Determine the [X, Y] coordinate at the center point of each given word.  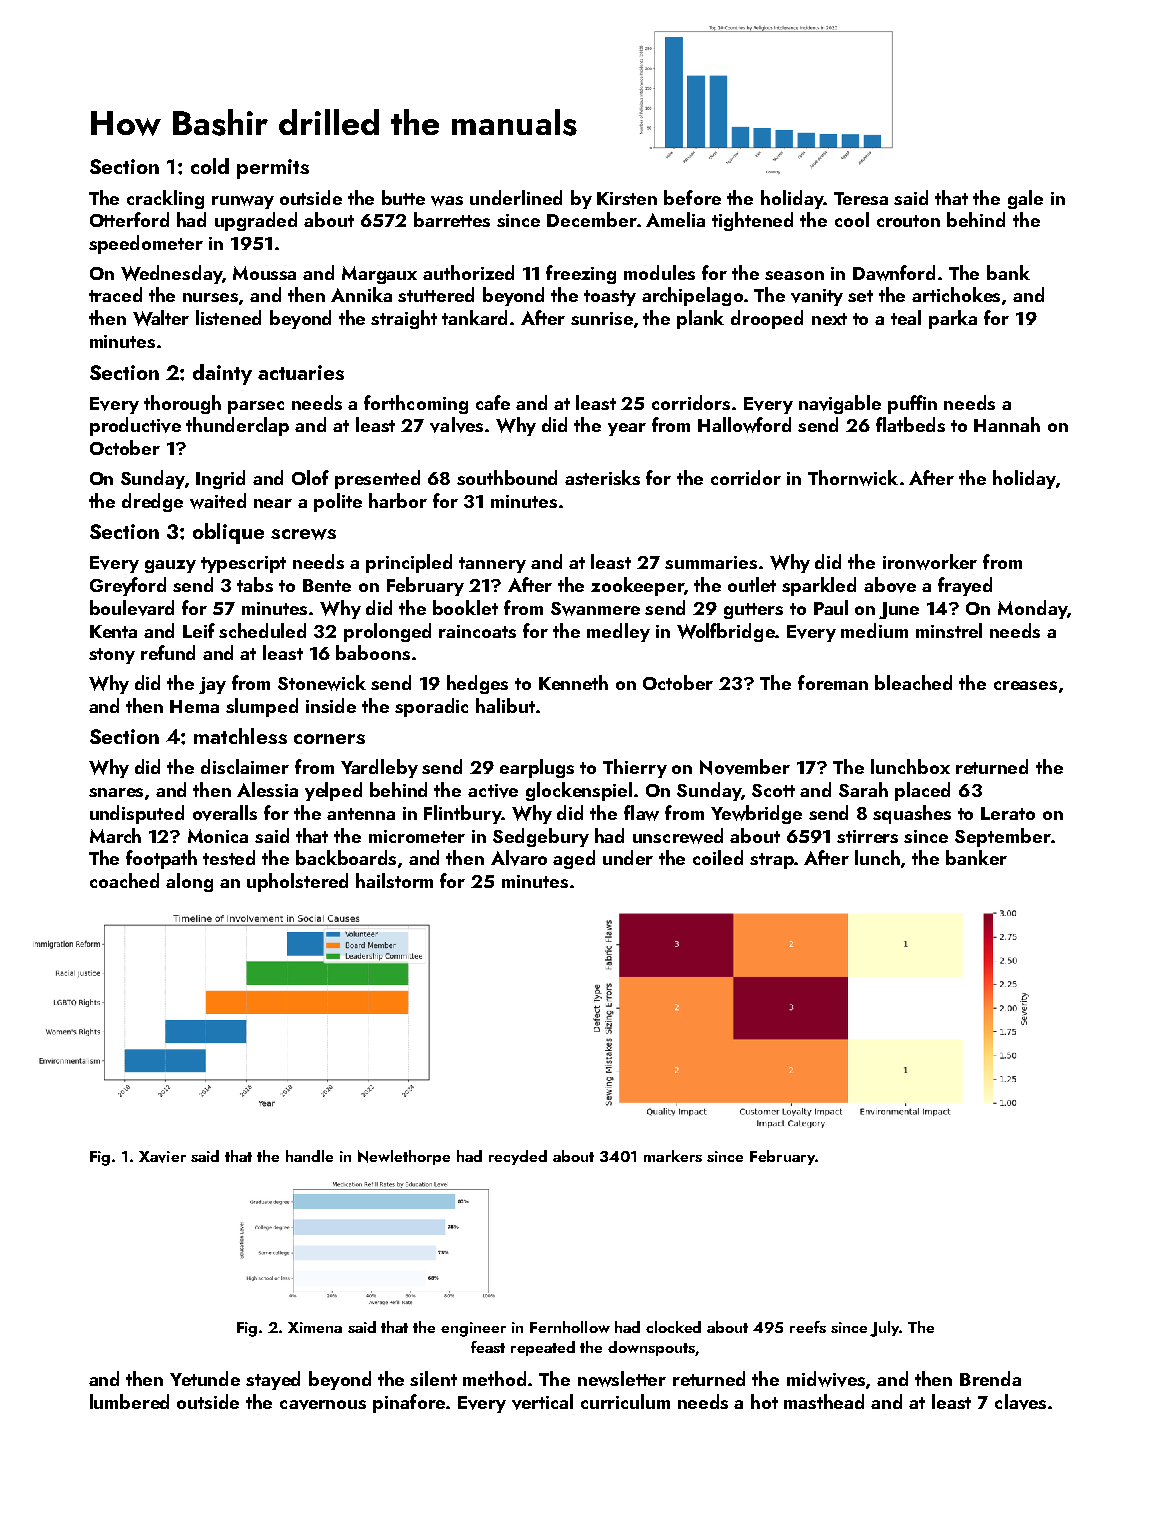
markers [673, 1156]
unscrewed [678, 836]
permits [273, 169]
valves [456, 425]
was [447, 201]
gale [1025, 199]
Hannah [1007, 424]
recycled [518, 1157]
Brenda [990, 1378]
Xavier [162, 1157]
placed [922, 791]
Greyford [128, 586]
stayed [273, 1380]
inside [331, 705]
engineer [473, 1329]
